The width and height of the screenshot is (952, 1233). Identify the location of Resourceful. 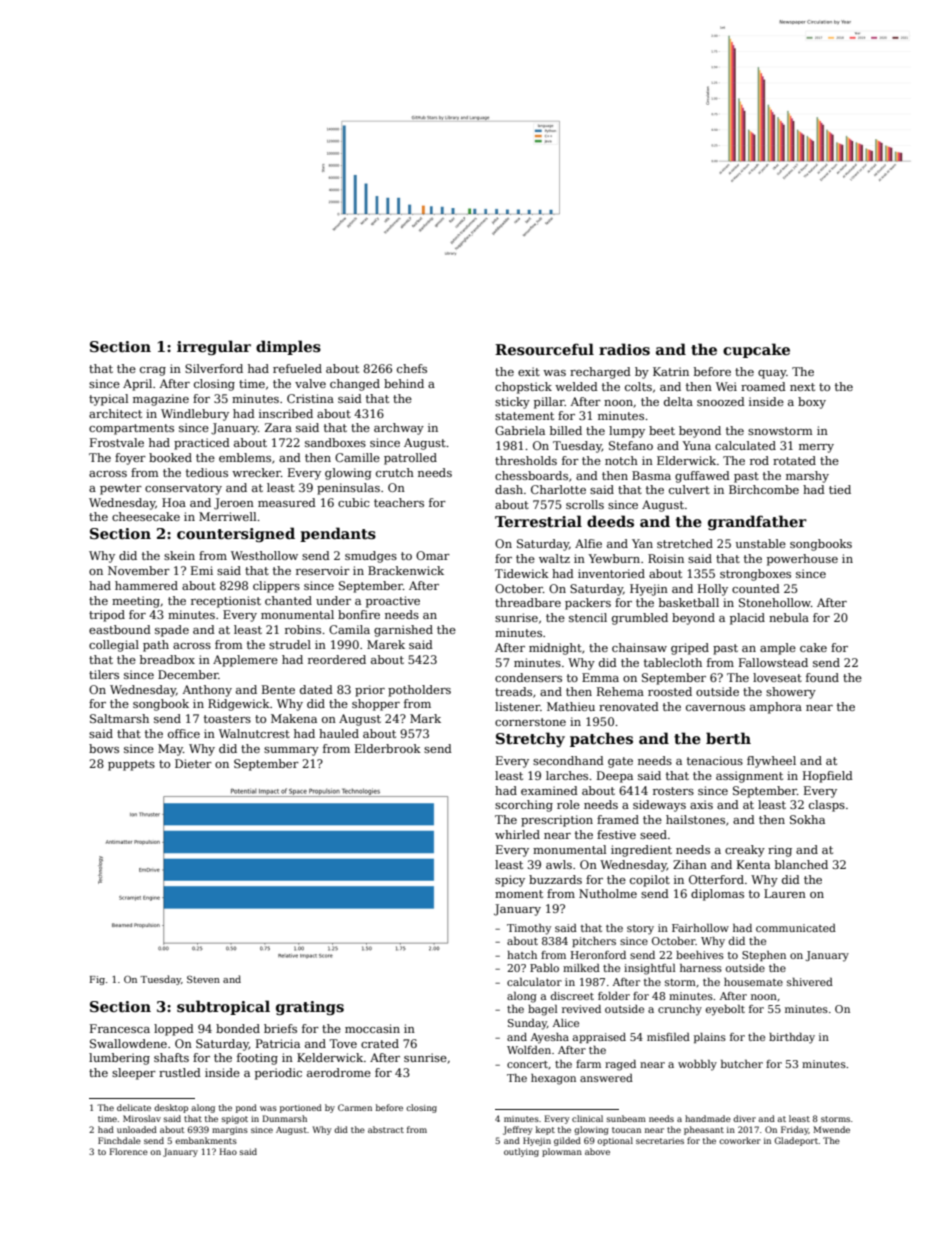
(544, 349).
